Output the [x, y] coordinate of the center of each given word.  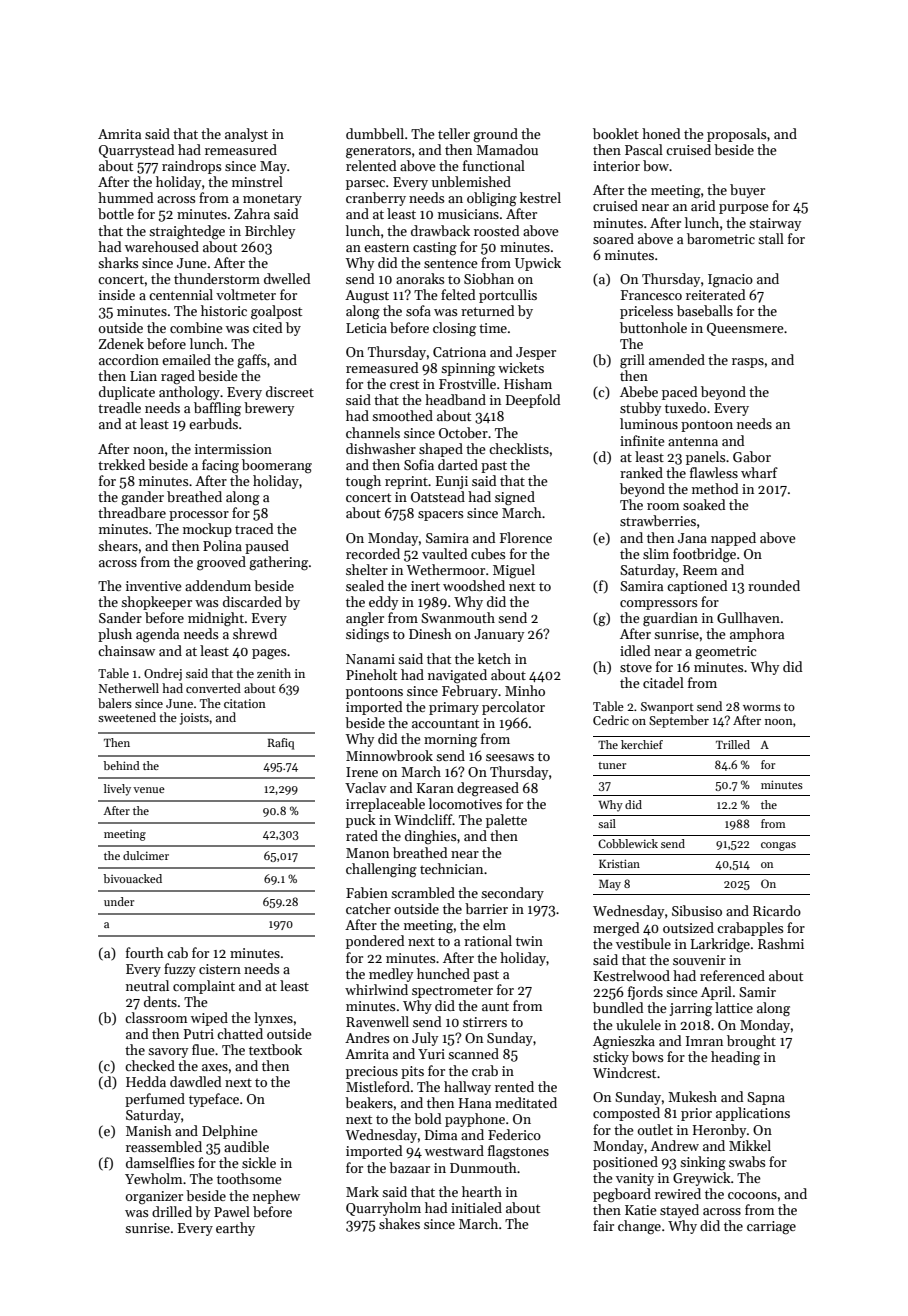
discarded [252, 601]
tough [363, 482]
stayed [679, 1211]
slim [656, 553]
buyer [747, 191]
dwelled [287, 278]
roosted [496, 230]
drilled [172, 1211]
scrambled [423, 892]
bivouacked [132, 878]
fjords [645, 993]
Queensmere [745, 329]
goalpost [276, 312]
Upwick [538, 264]
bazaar [409, 1167]
